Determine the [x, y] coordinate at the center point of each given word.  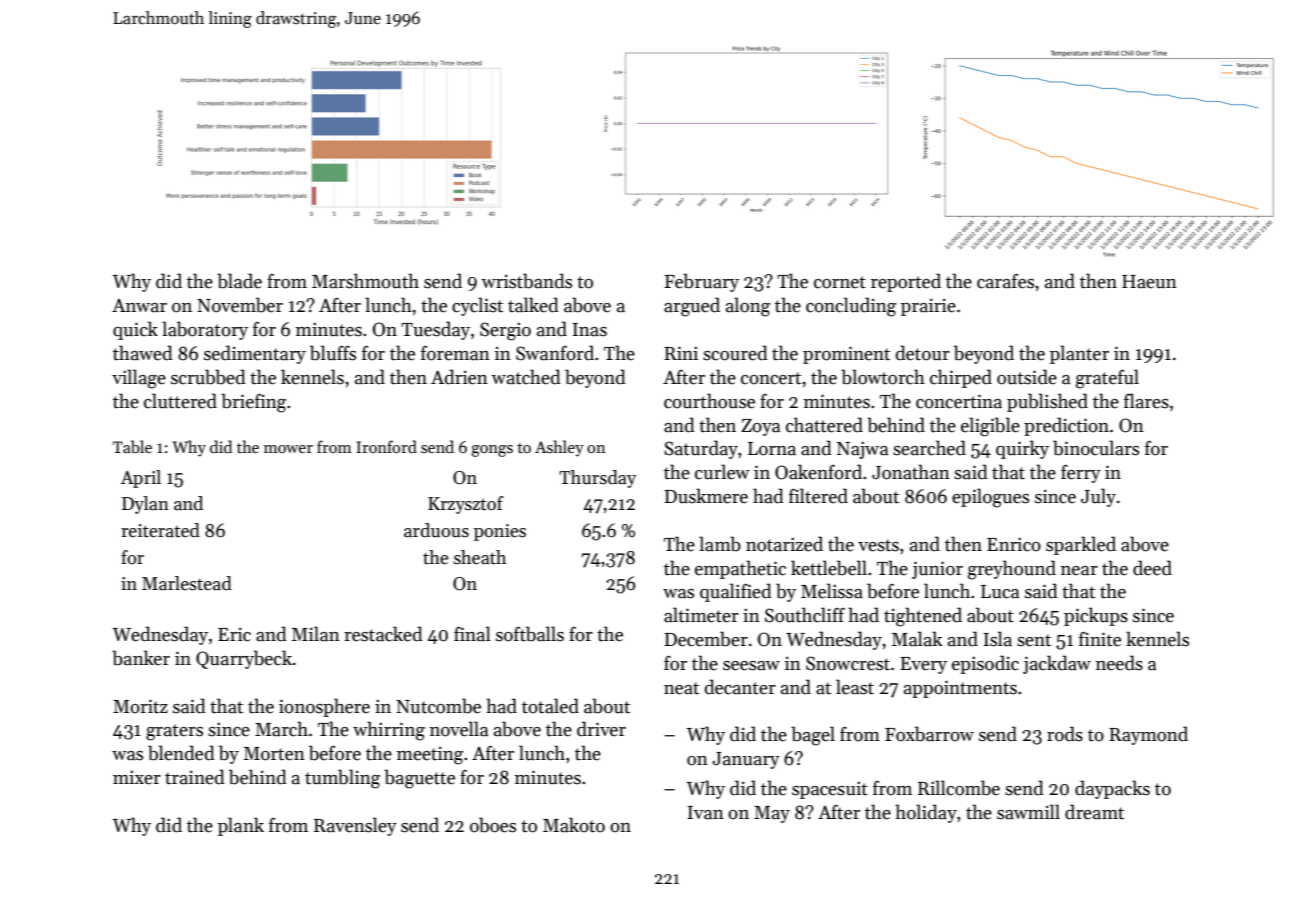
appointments [960, 689]
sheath [480, 557]
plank [241, 826]
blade [239, 281]
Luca [1000, 592]
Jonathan [911, 472]
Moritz [140, 706]
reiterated [160, 530]
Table [132, 447]
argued [692, 307]
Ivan [705, 813]
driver [601, 729]
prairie [928, 307]
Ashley [559, 448]
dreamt [1094, 812]
